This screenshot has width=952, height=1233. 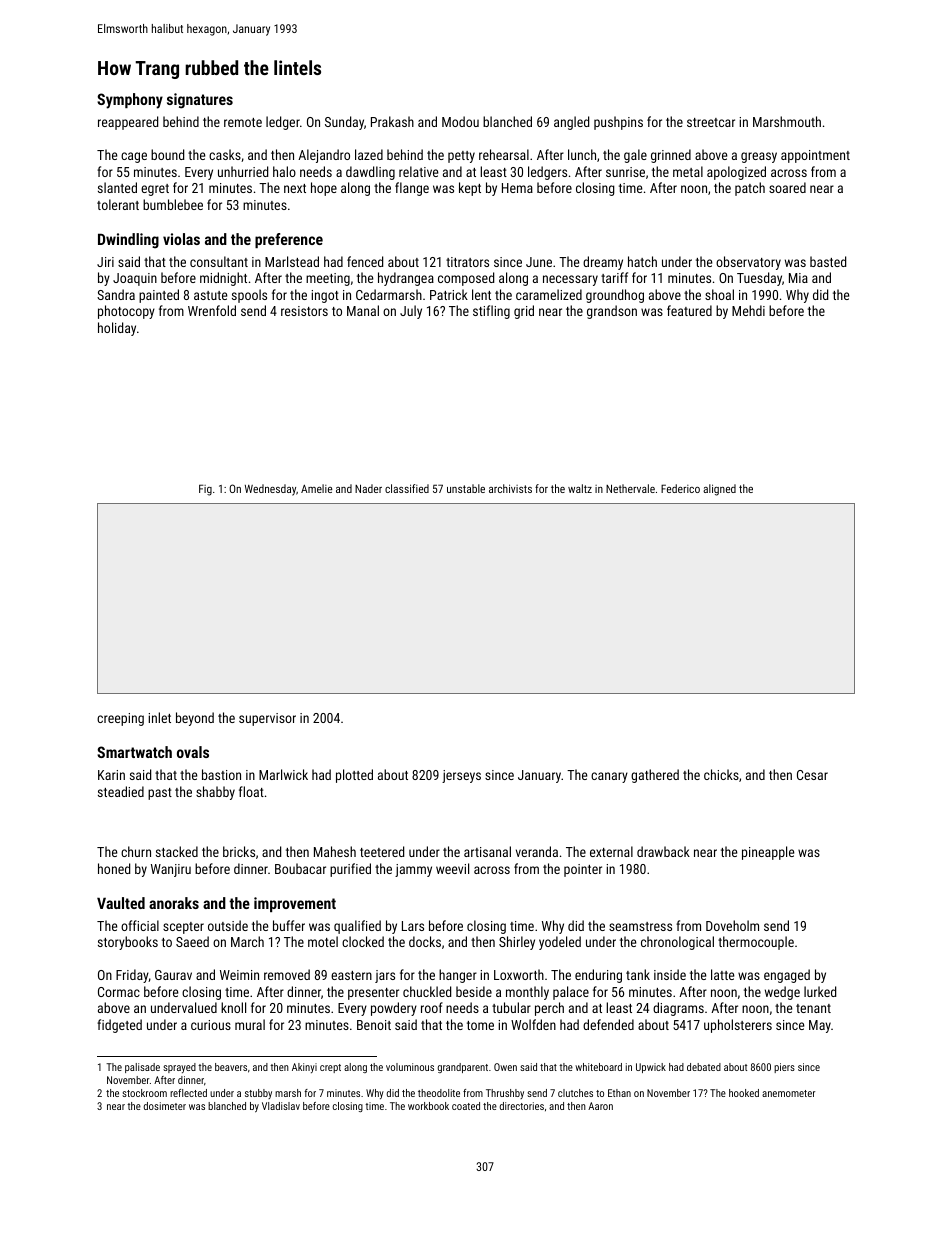 I want to click on Benoit, so click(x=374, y=1025).
